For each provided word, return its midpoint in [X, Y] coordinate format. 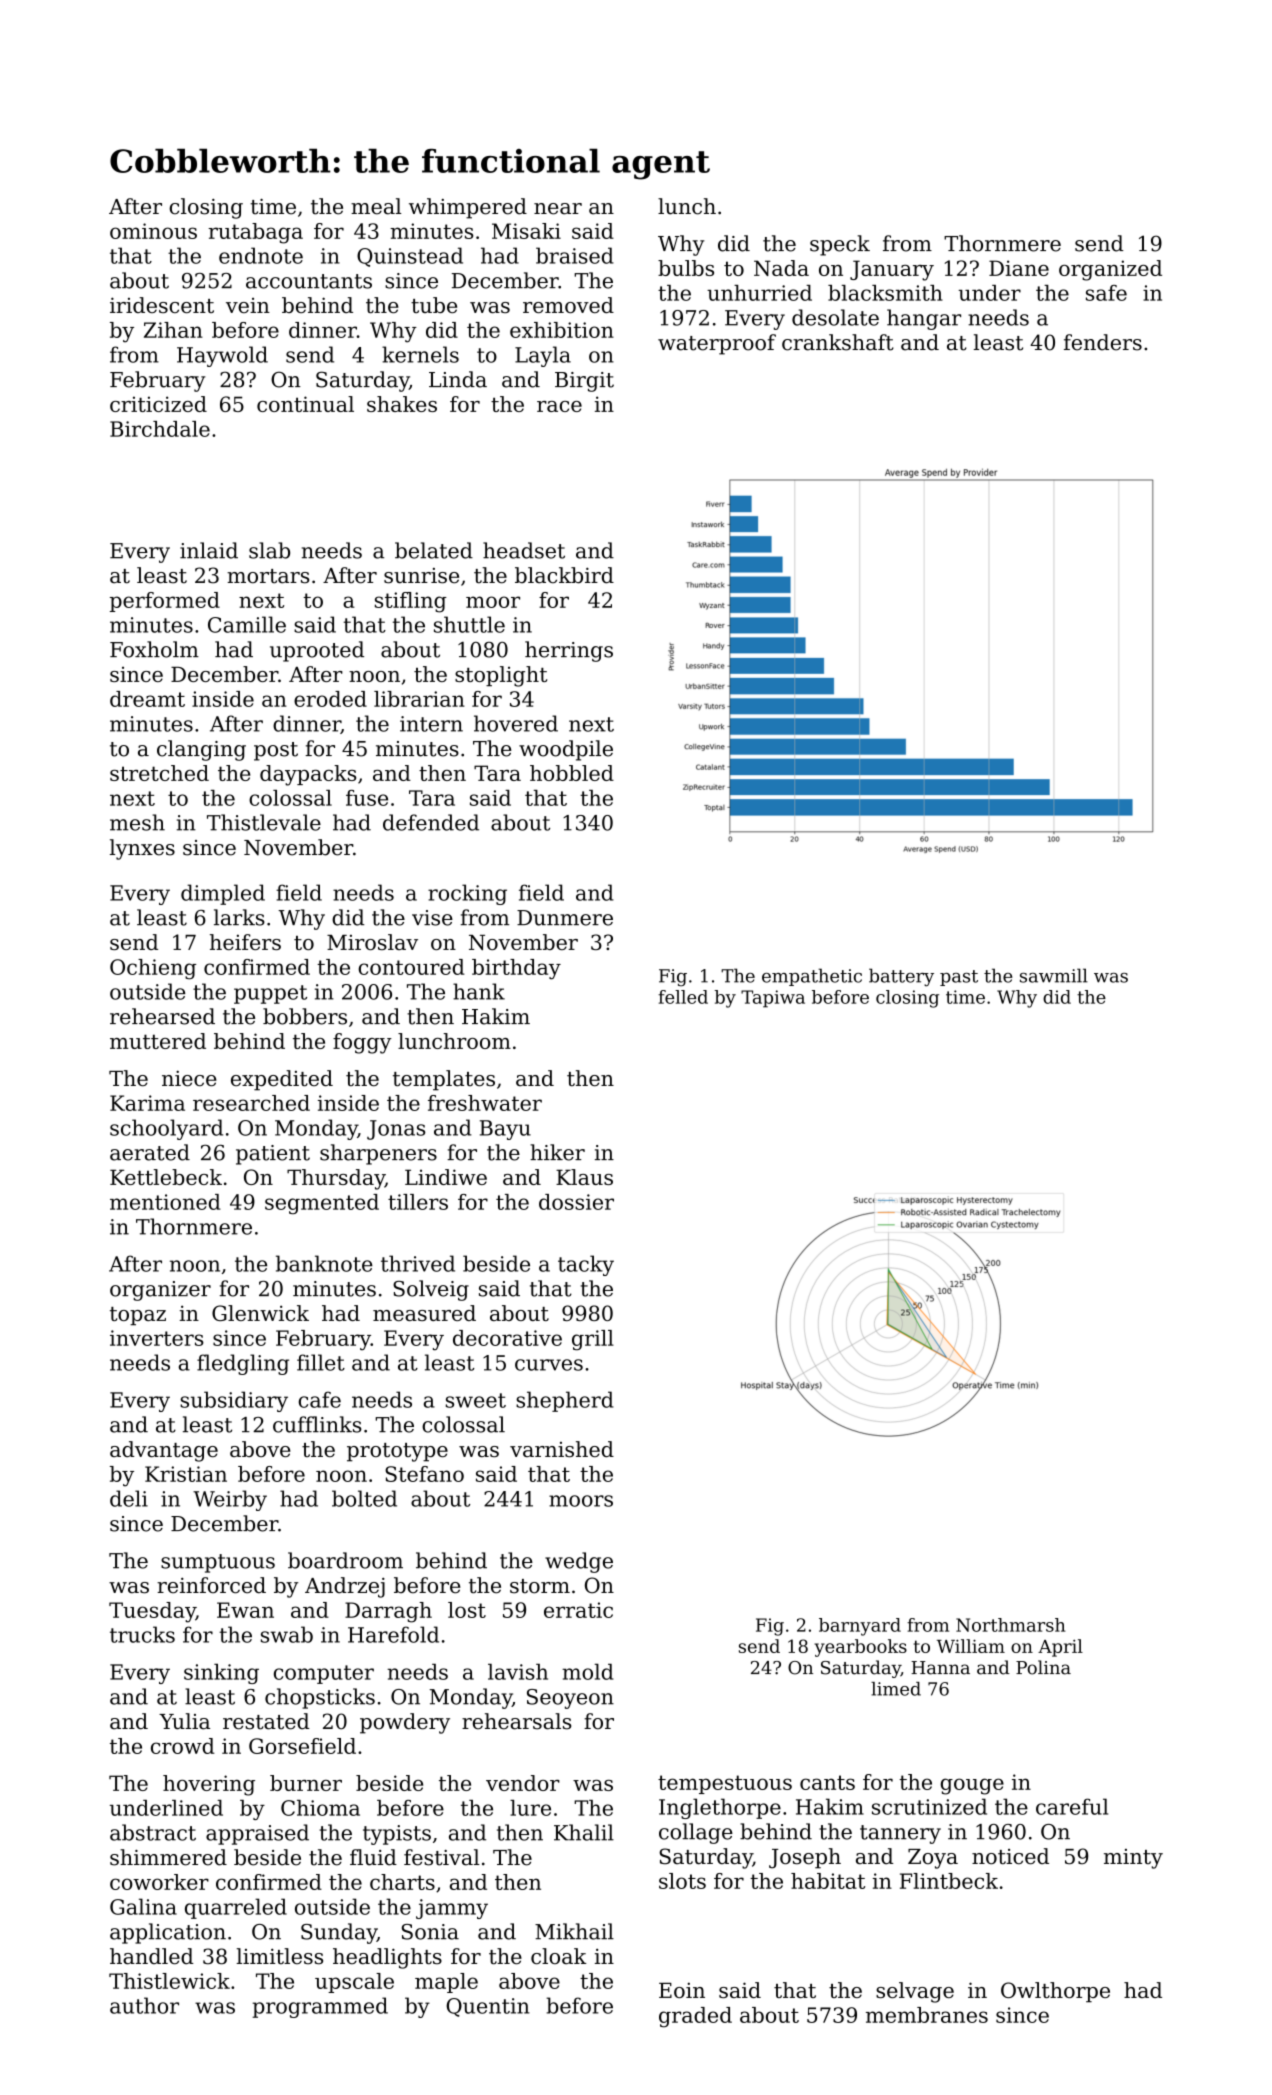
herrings [569, 651]
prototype [397, 1452]
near [558, 209]
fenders [1103, 342]
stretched [159, 773]
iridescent [162, 305]
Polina [1043, 1667]
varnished [562, 1449]
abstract [153, 1832]
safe [1106, 293]
